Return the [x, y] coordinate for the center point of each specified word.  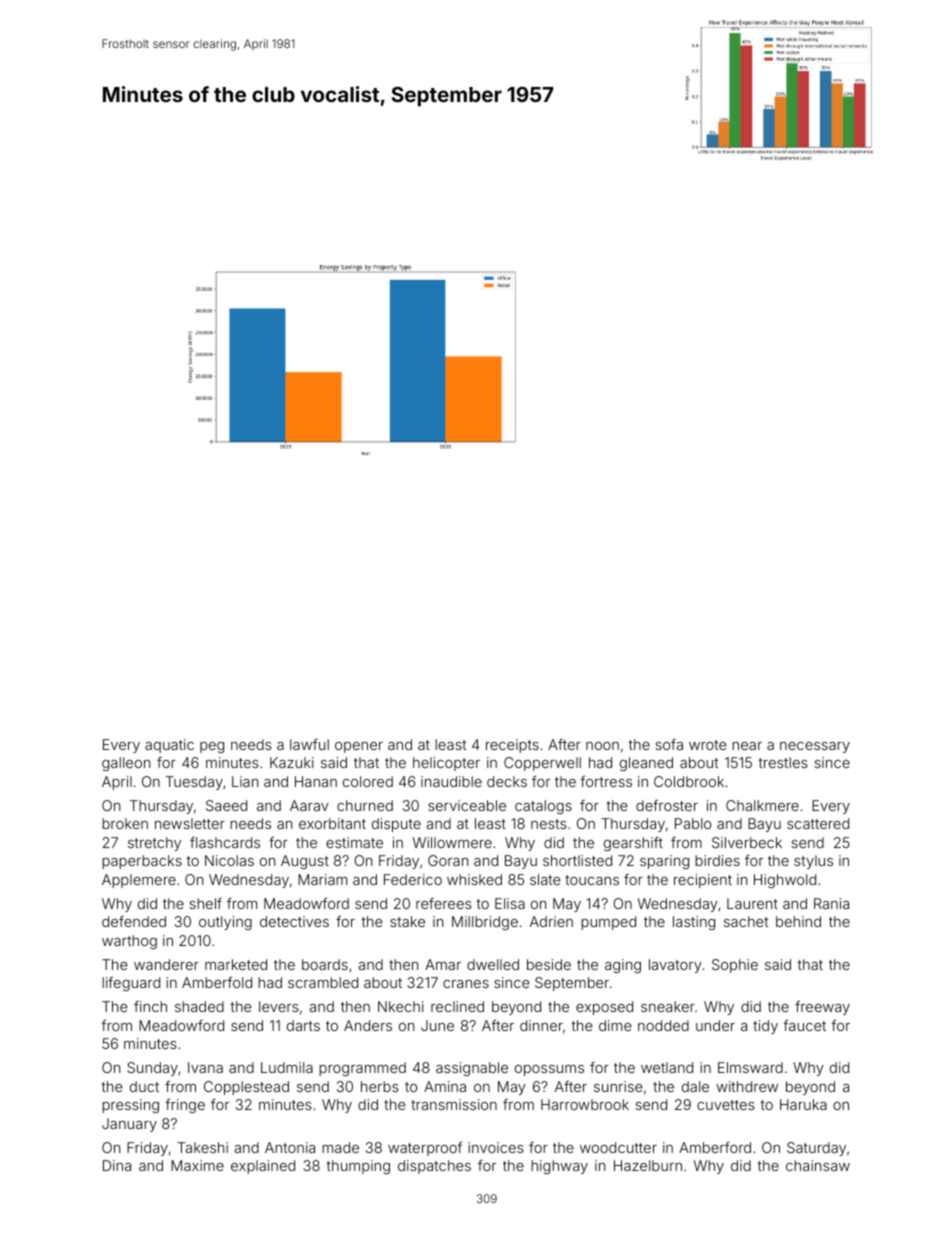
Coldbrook [689, 781]
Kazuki [292, 762]
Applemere [139, 881]
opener [359, 747]
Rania [831, 903]
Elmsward [750, 1067]
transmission [454, 1104]
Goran [448, 860]
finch [150, 1006]
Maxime [197, 1165]
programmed [362, 1069]
